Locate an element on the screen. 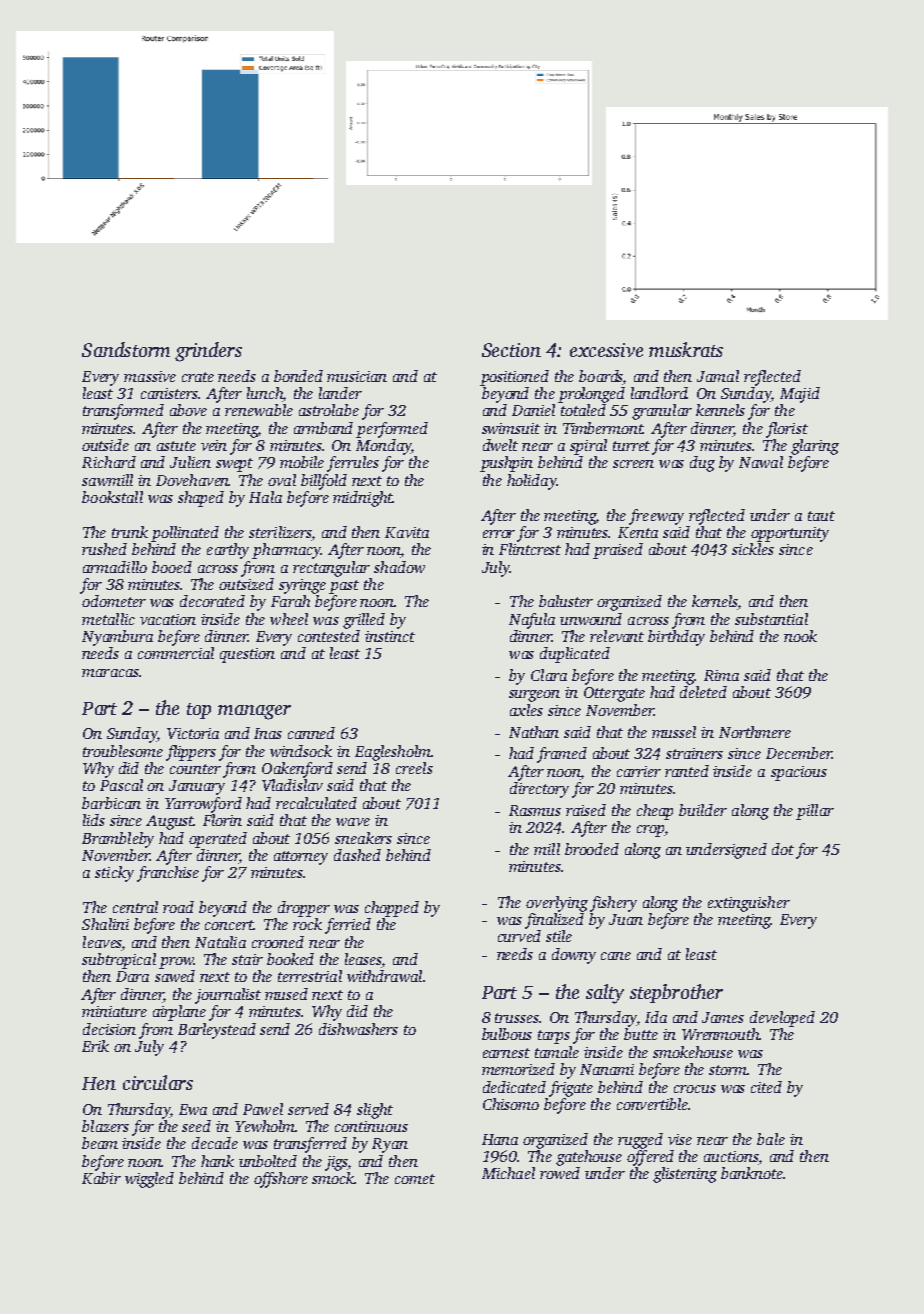 The width and height of the screenshot is (924, 1314). manager is located at coordinates (254, 712).
